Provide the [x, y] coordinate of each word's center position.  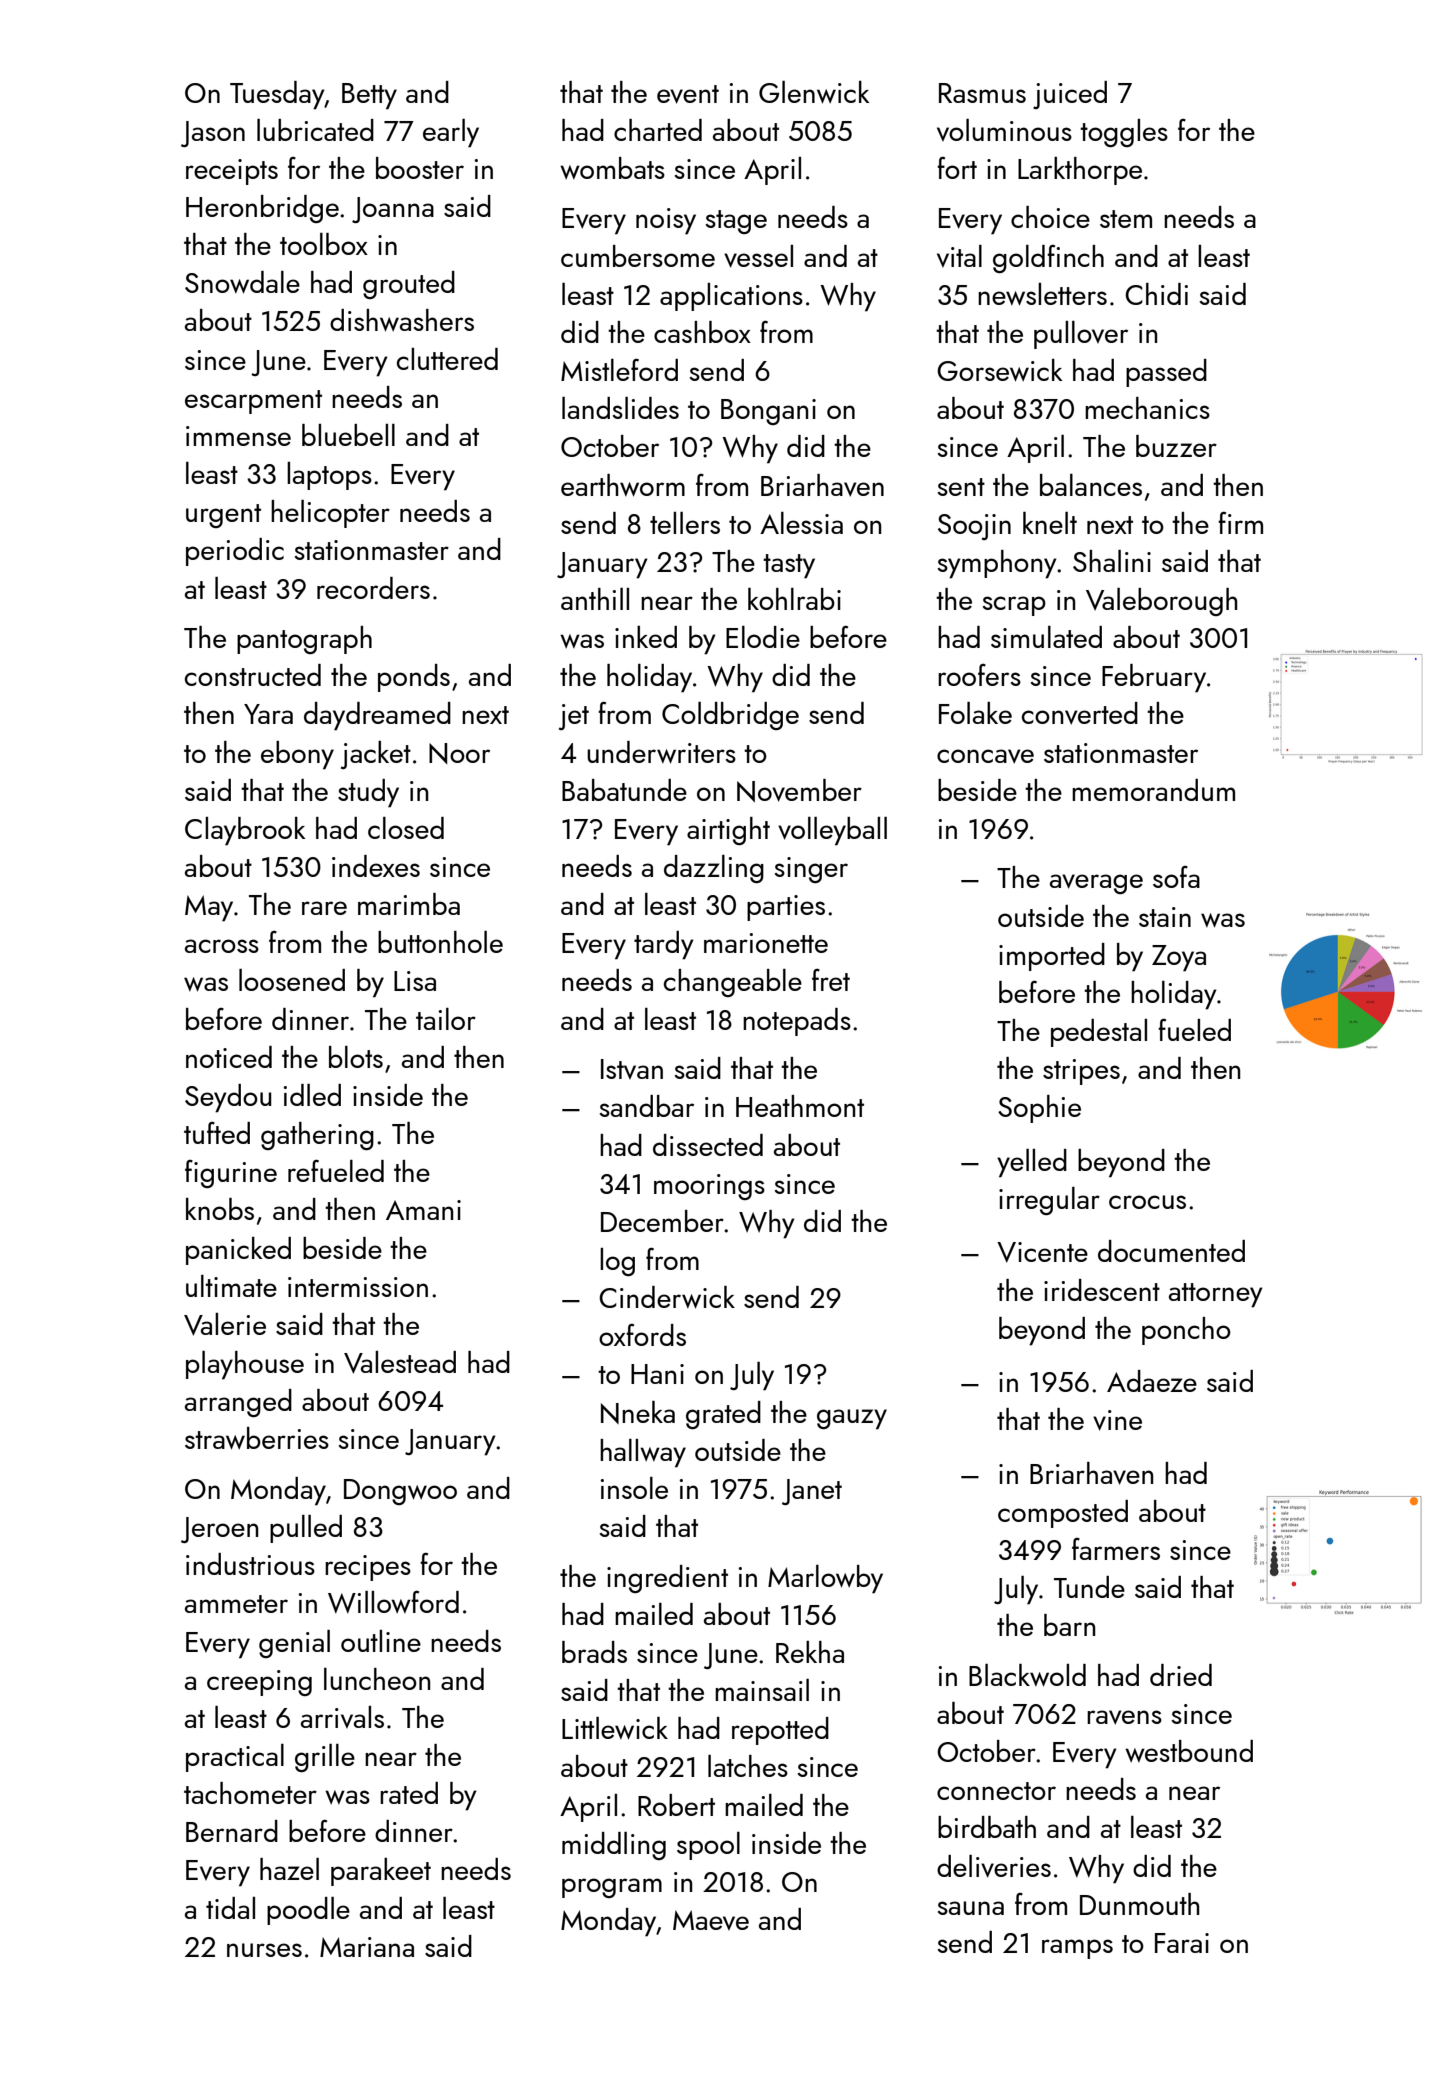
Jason [213, 134]
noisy [666, 221]
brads [594, 1652]
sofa [1176, 877]
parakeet [381, 1872]
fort [957, 168]
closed [406, 828]
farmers [1116, 1549]
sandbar [646, 1106]
